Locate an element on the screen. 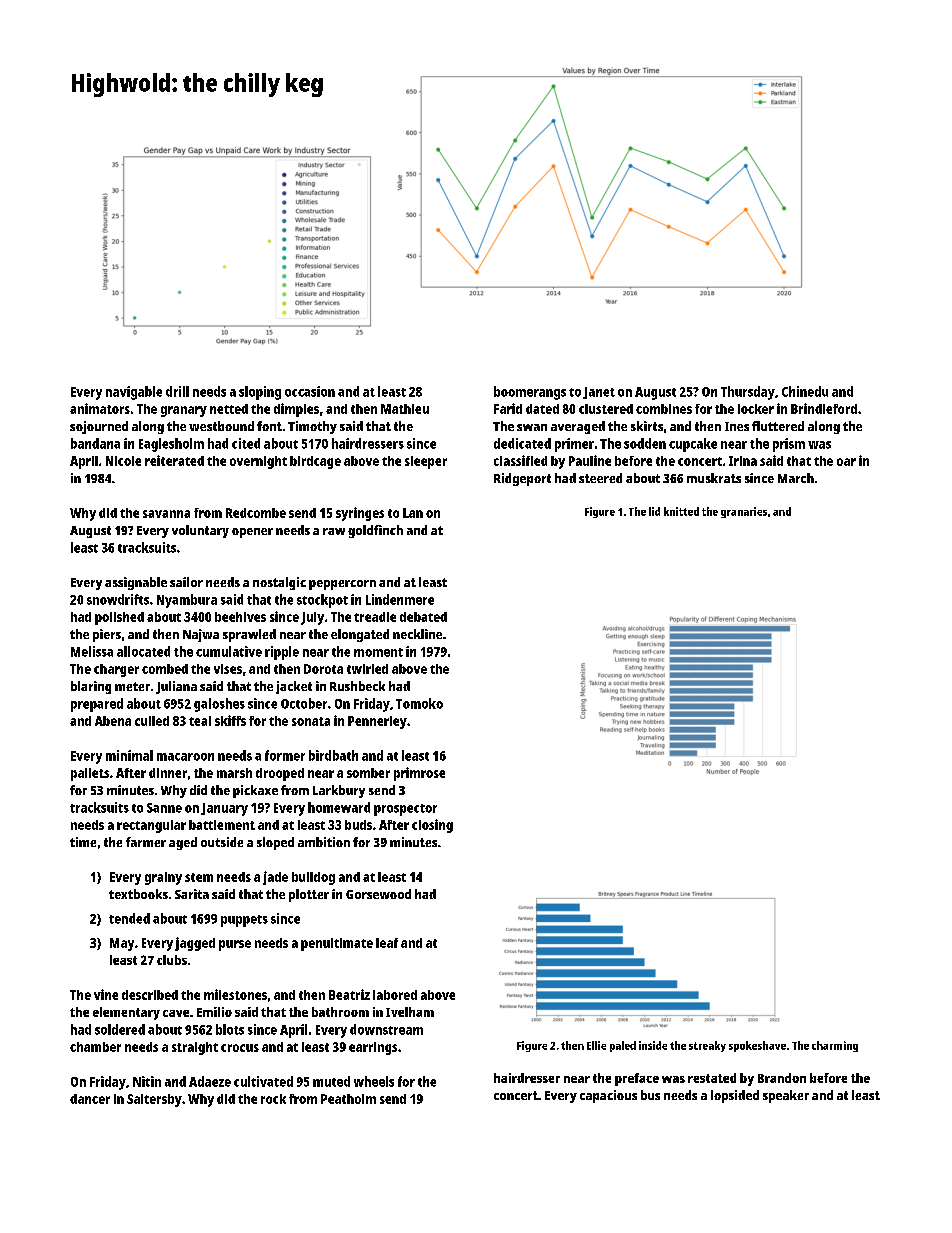  farmer is located at coordinates (146, 842).
